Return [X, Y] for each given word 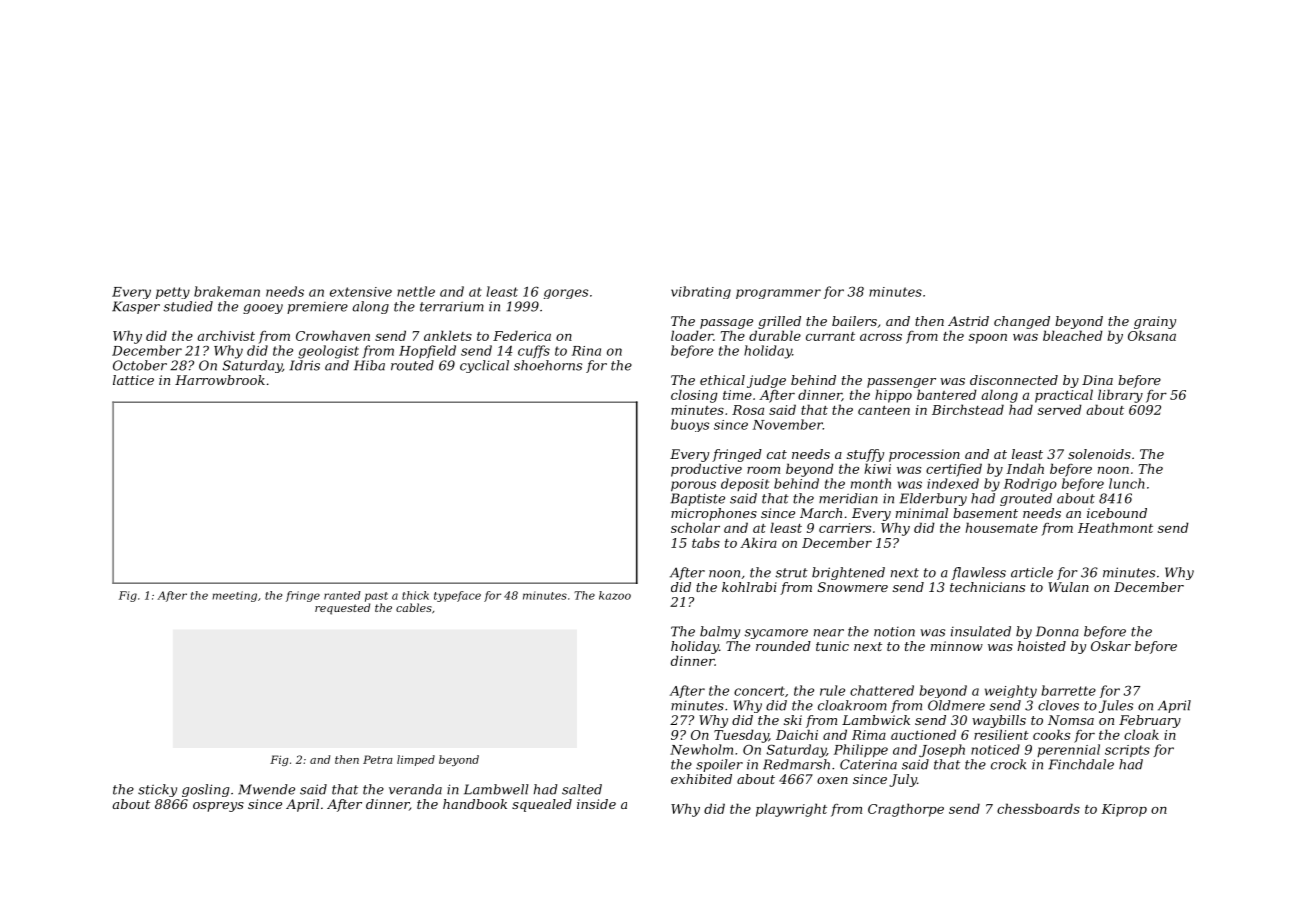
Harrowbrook [220, 380]
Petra [378, 759]
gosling [205, 790]
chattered [882, 690]
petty [173, 293]
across [881, 337]
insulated [981, 631]
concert [759, 691]
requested [342, 609]
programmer [778, 294]
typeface [457, 596]
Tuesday [741, 736]
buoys [690, 425]
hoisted [1041, 646]
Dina [1097, 380]
